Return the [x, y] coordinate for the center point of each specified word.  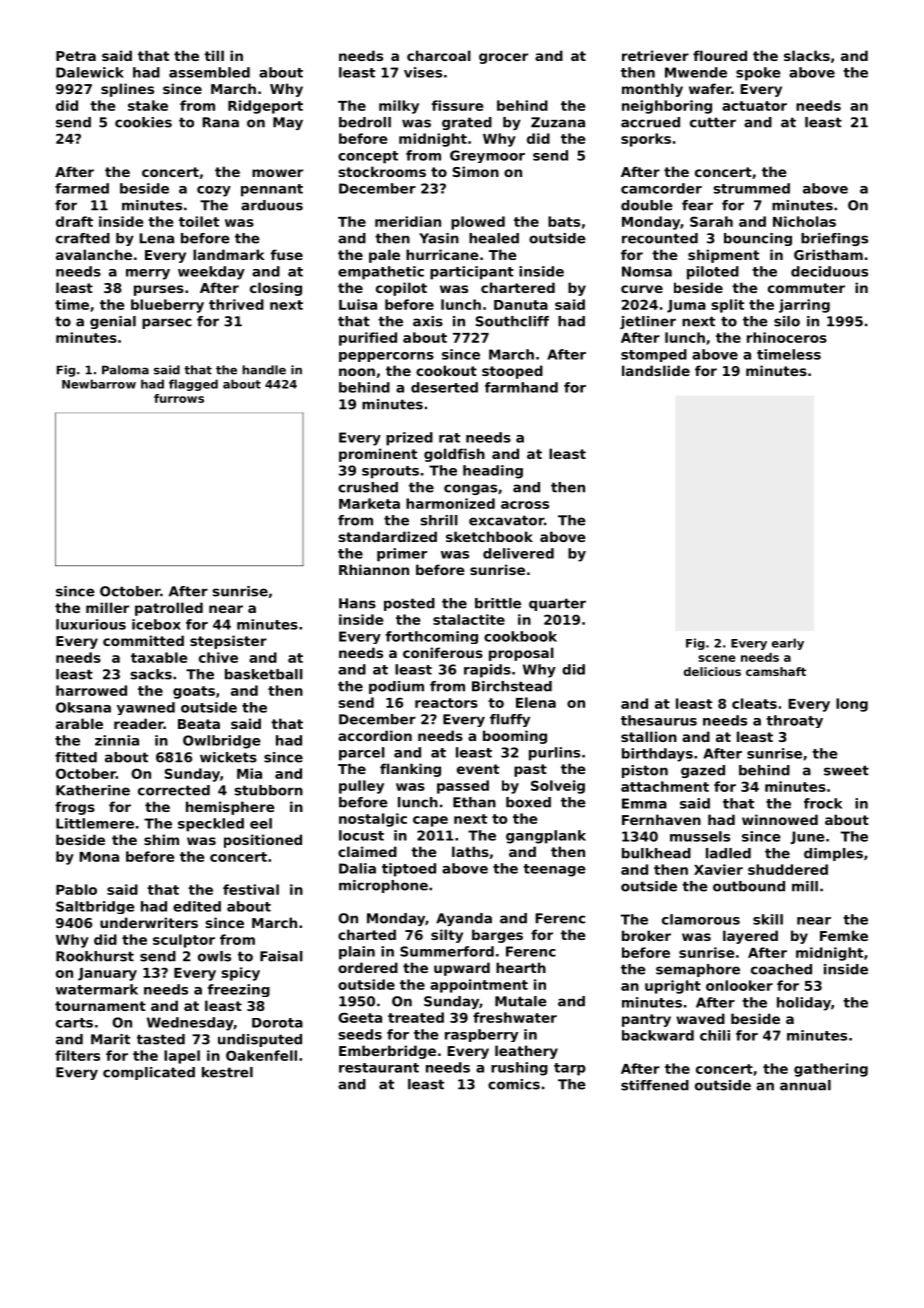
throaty [794, 721]
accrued [650, 122]
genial [113, 322]
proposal [521, 654]
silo [787, 321]
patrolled [169, 609]
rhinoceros [787, 337]
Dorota [277, 1023]
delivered [518, 553]
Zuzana [558, 122]
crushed [368, 487]
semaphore [698, 970]
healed [494, 238]
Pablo [76, 889]
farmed [82, 188]
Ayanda [464, 919]
